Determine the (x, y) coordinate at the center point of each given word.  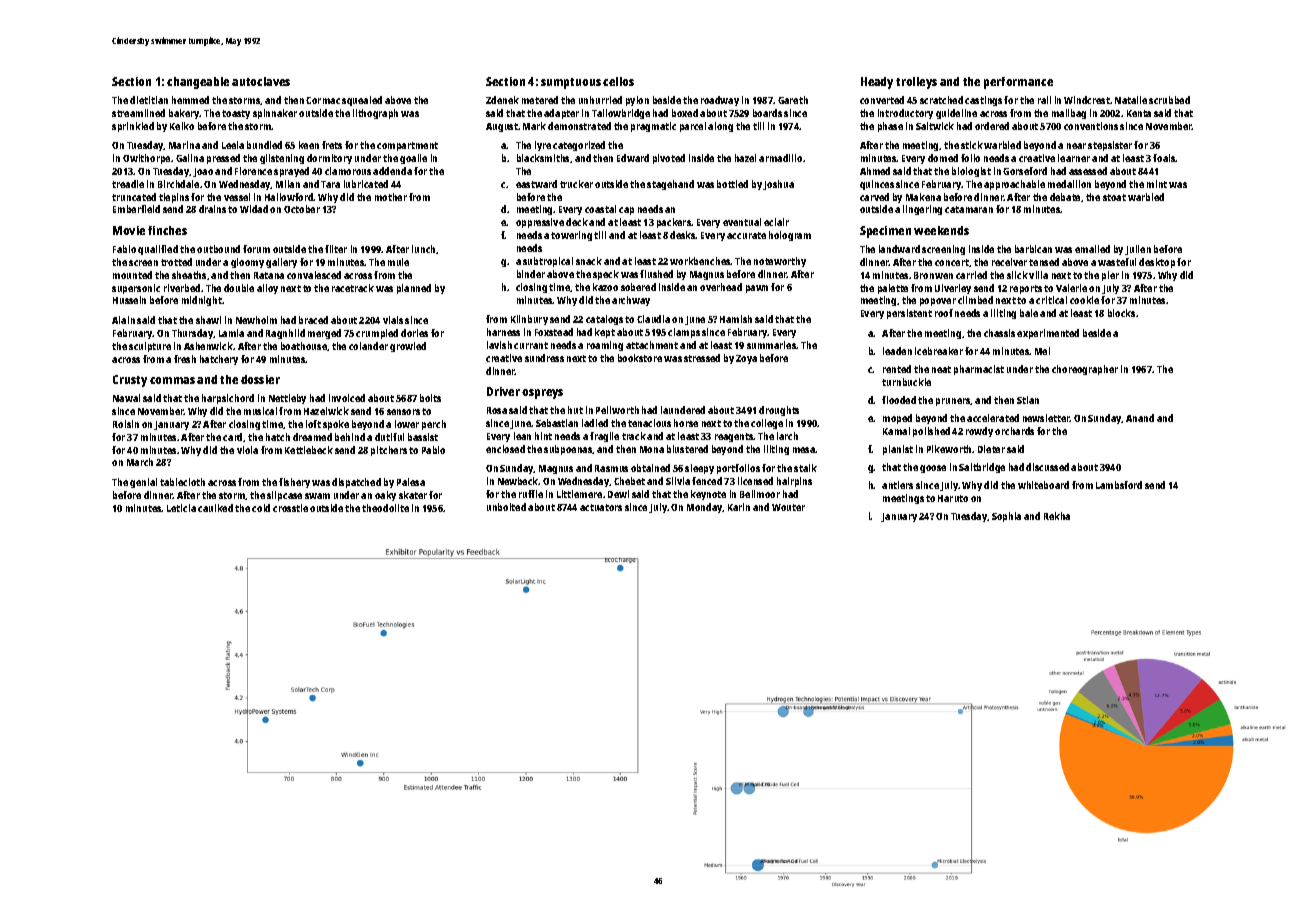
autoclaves (261, 81)
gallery (281, 263)
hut (575, 410)
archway (631, 301)
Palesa (411, 482)
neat (941, 369)
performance (1018, 83)
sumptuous (571, 83)
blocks (1121, 313)
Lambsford (1119, 485)
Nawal (126, 398)
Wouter (788, 507)
